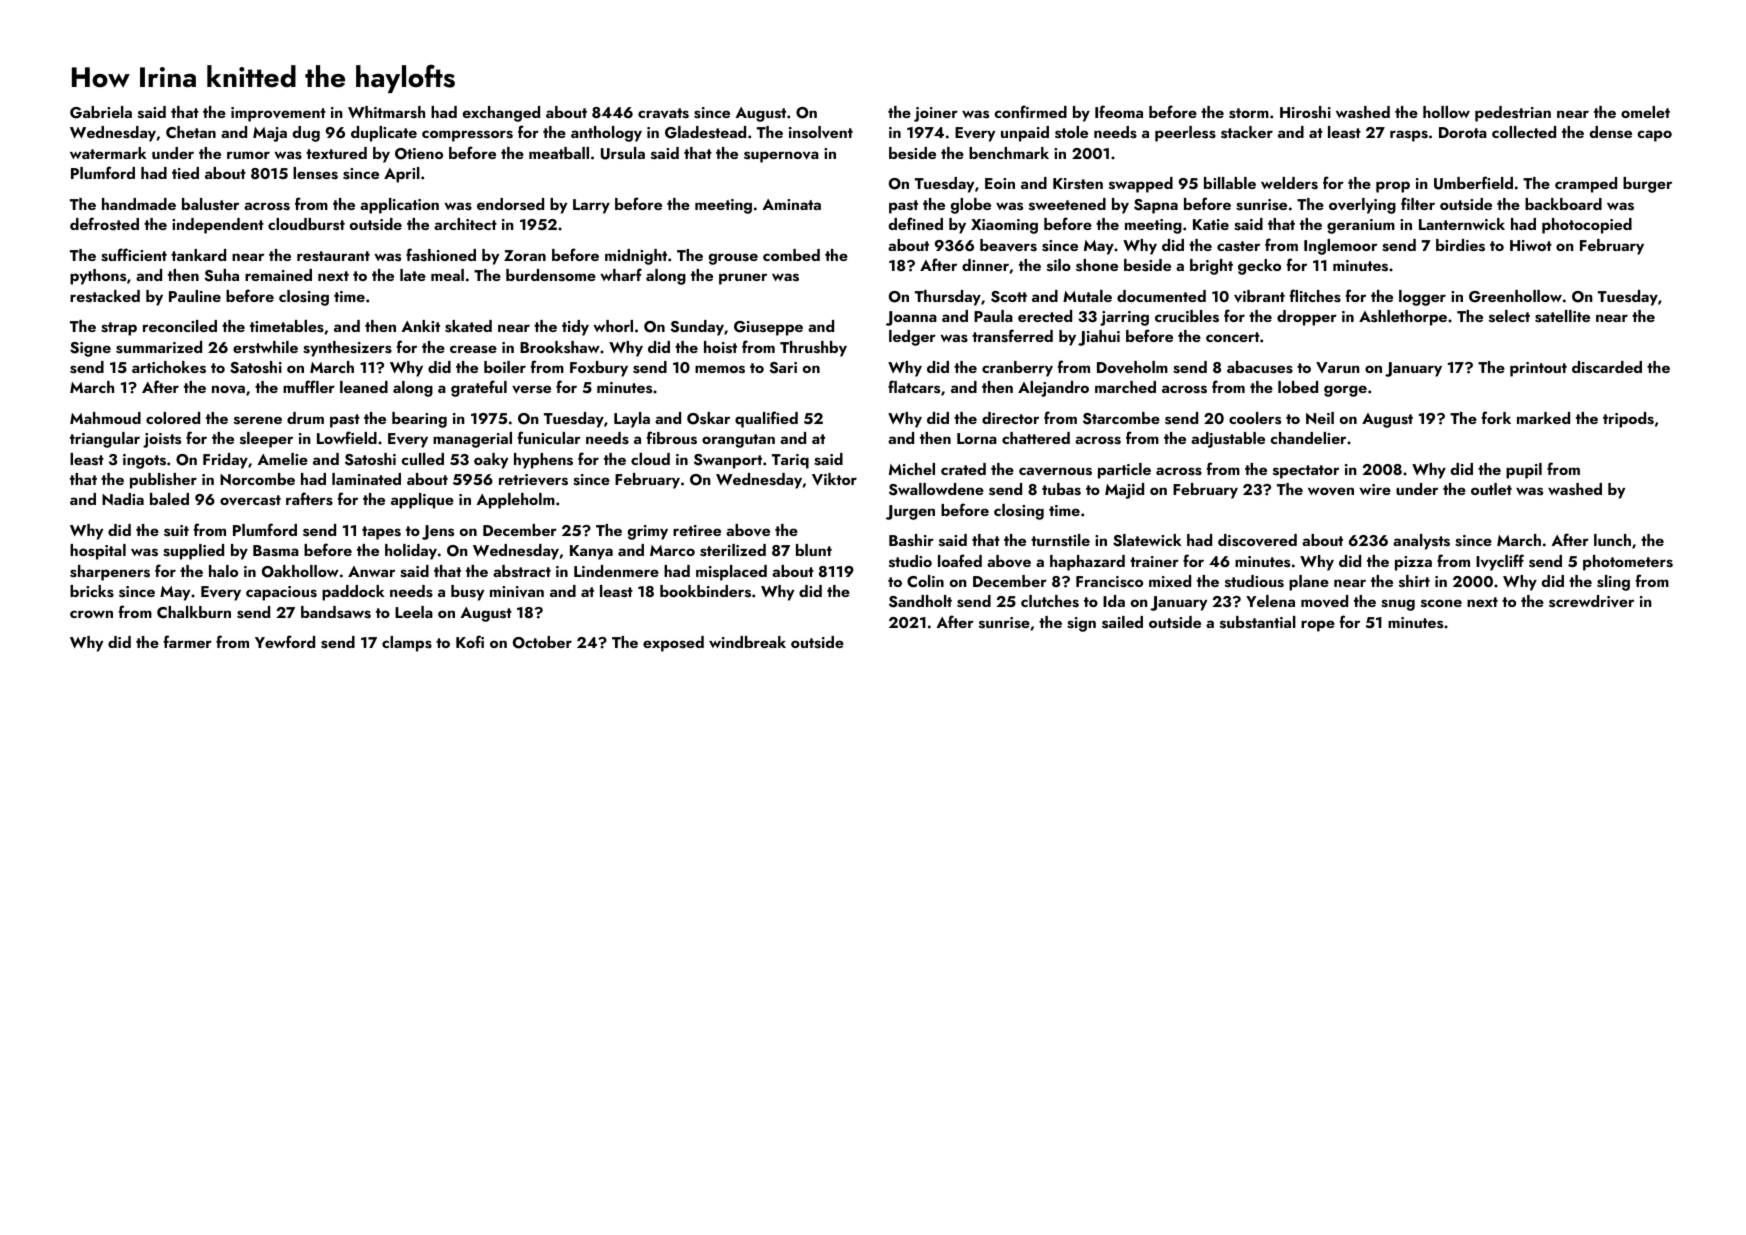  Describe the element at coordinates (1513, 114) in the screenshot. I see `pedestrian` at that location.
